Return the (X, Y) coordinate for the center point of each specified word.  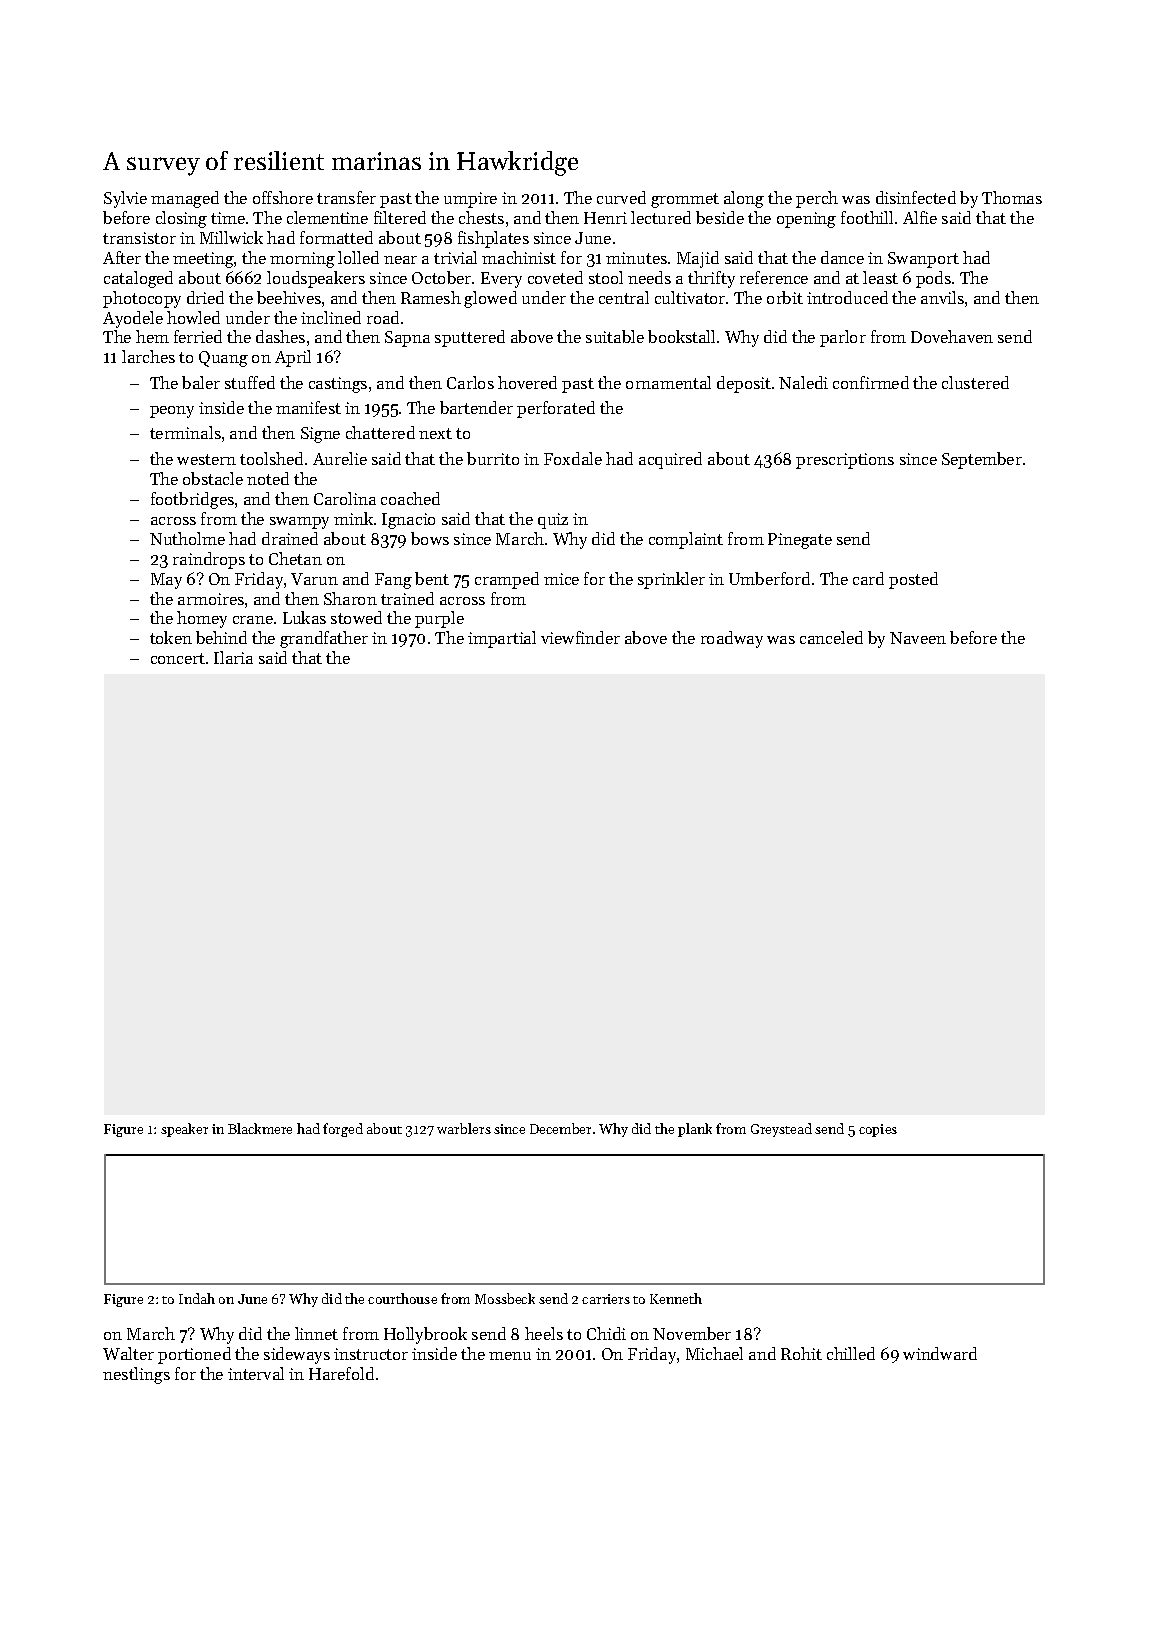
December (560, 1128)
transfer (346, 197)
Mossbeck (505, 1298)
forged (343, 1130)
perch (817, 199)
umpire (470, 200)
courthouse (402, 1298)
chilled (851, 1353)
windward (940, 1353)
